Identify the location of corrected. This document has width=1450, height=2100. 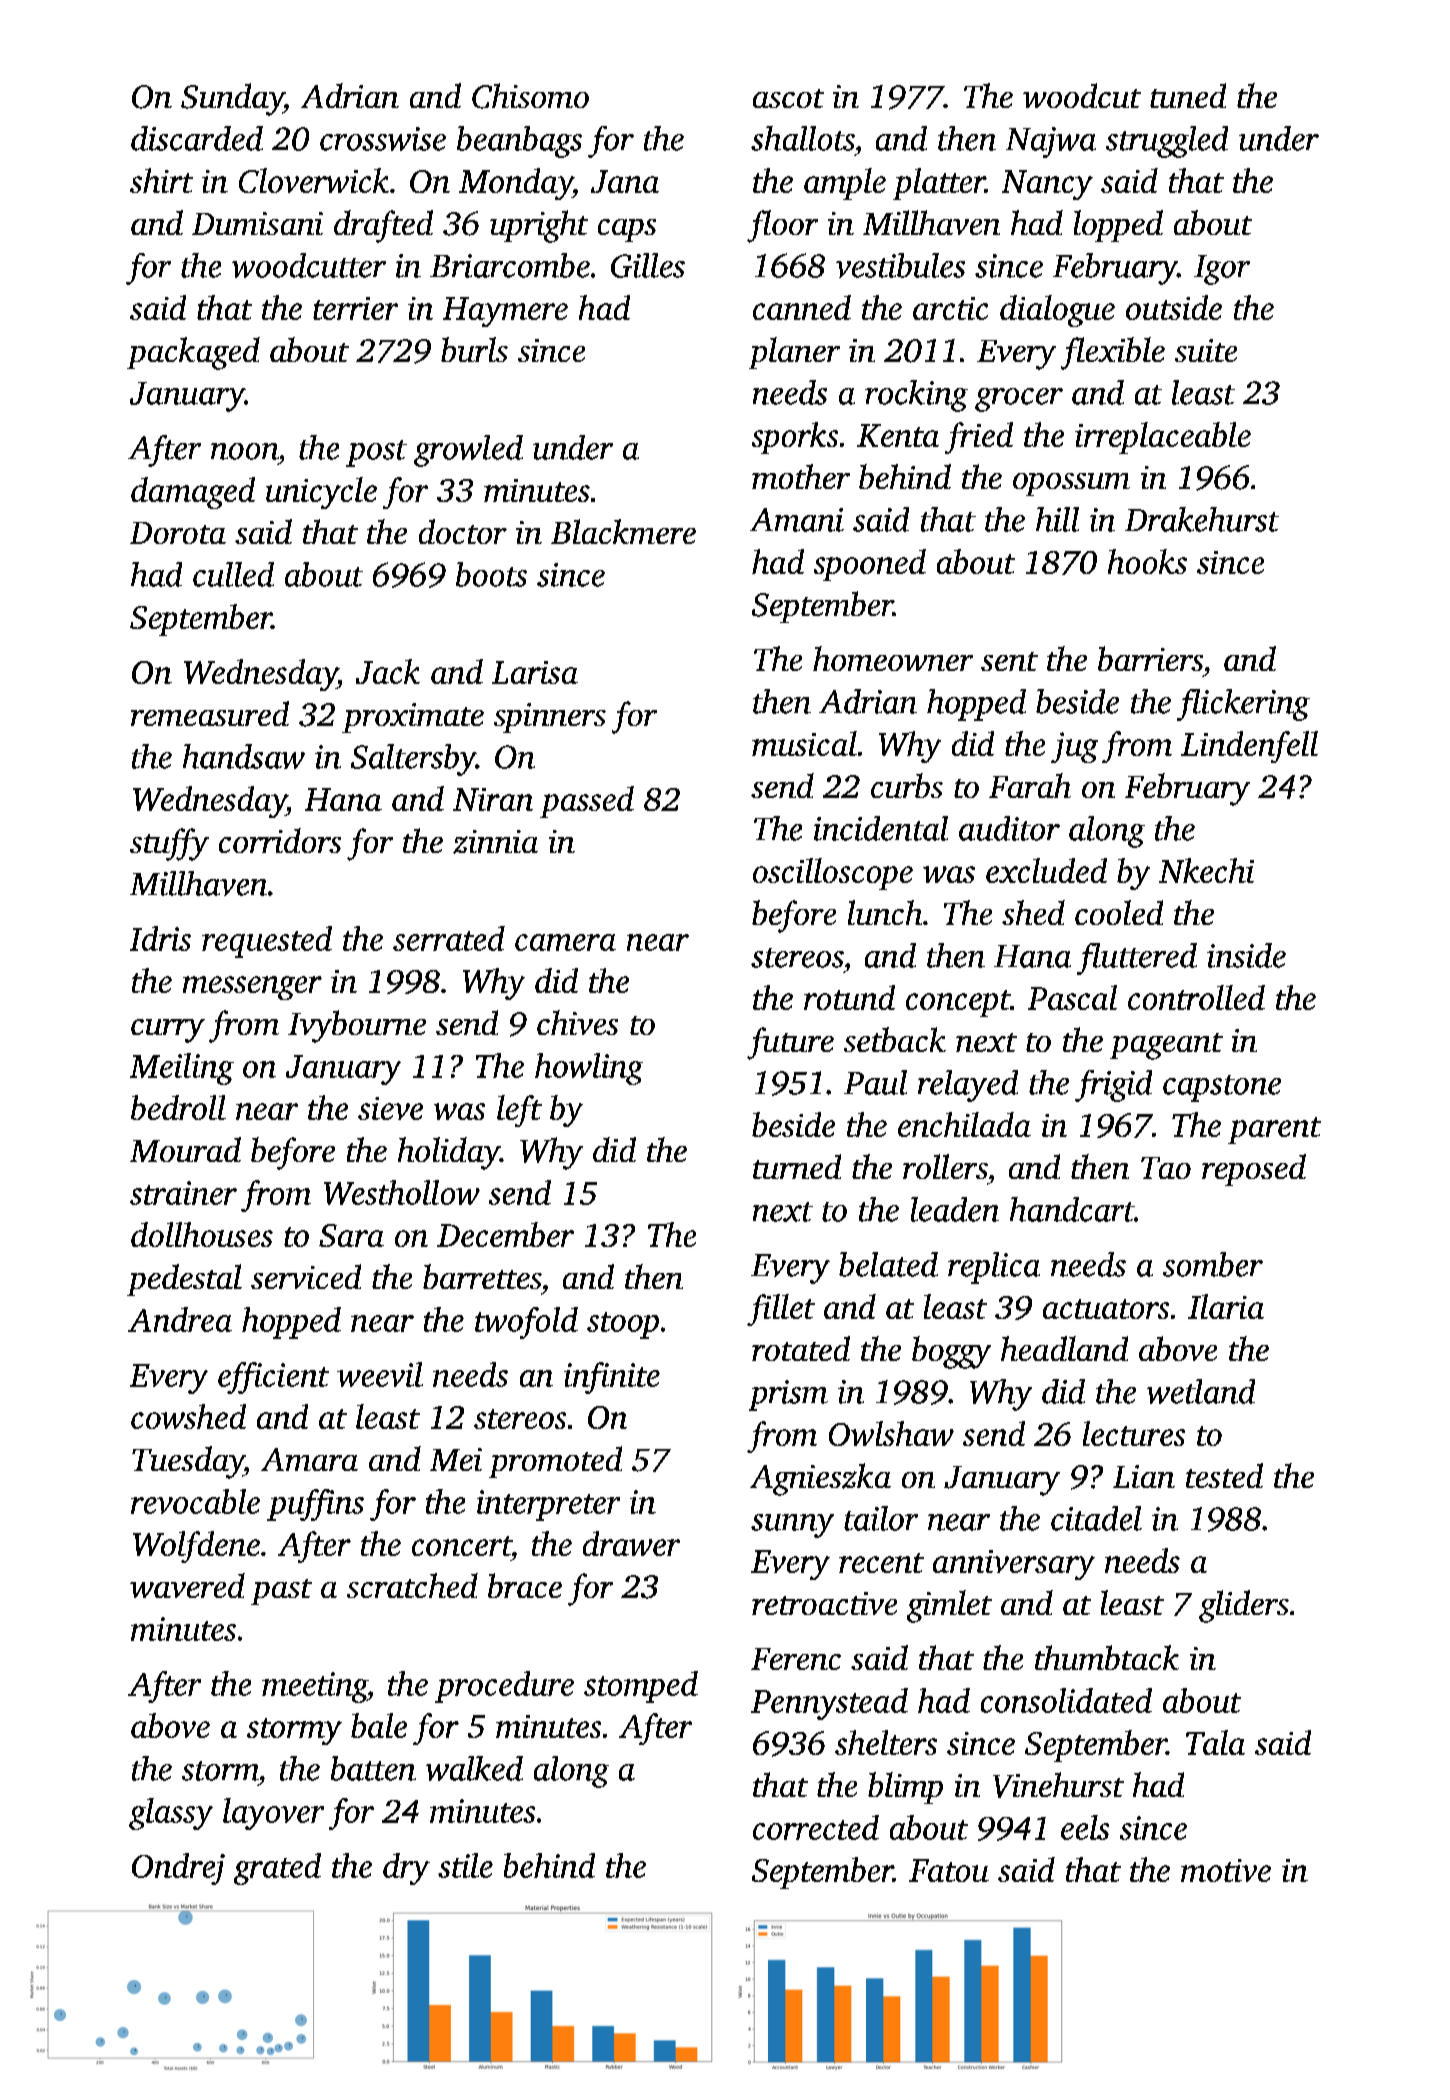
(816, 1827).
